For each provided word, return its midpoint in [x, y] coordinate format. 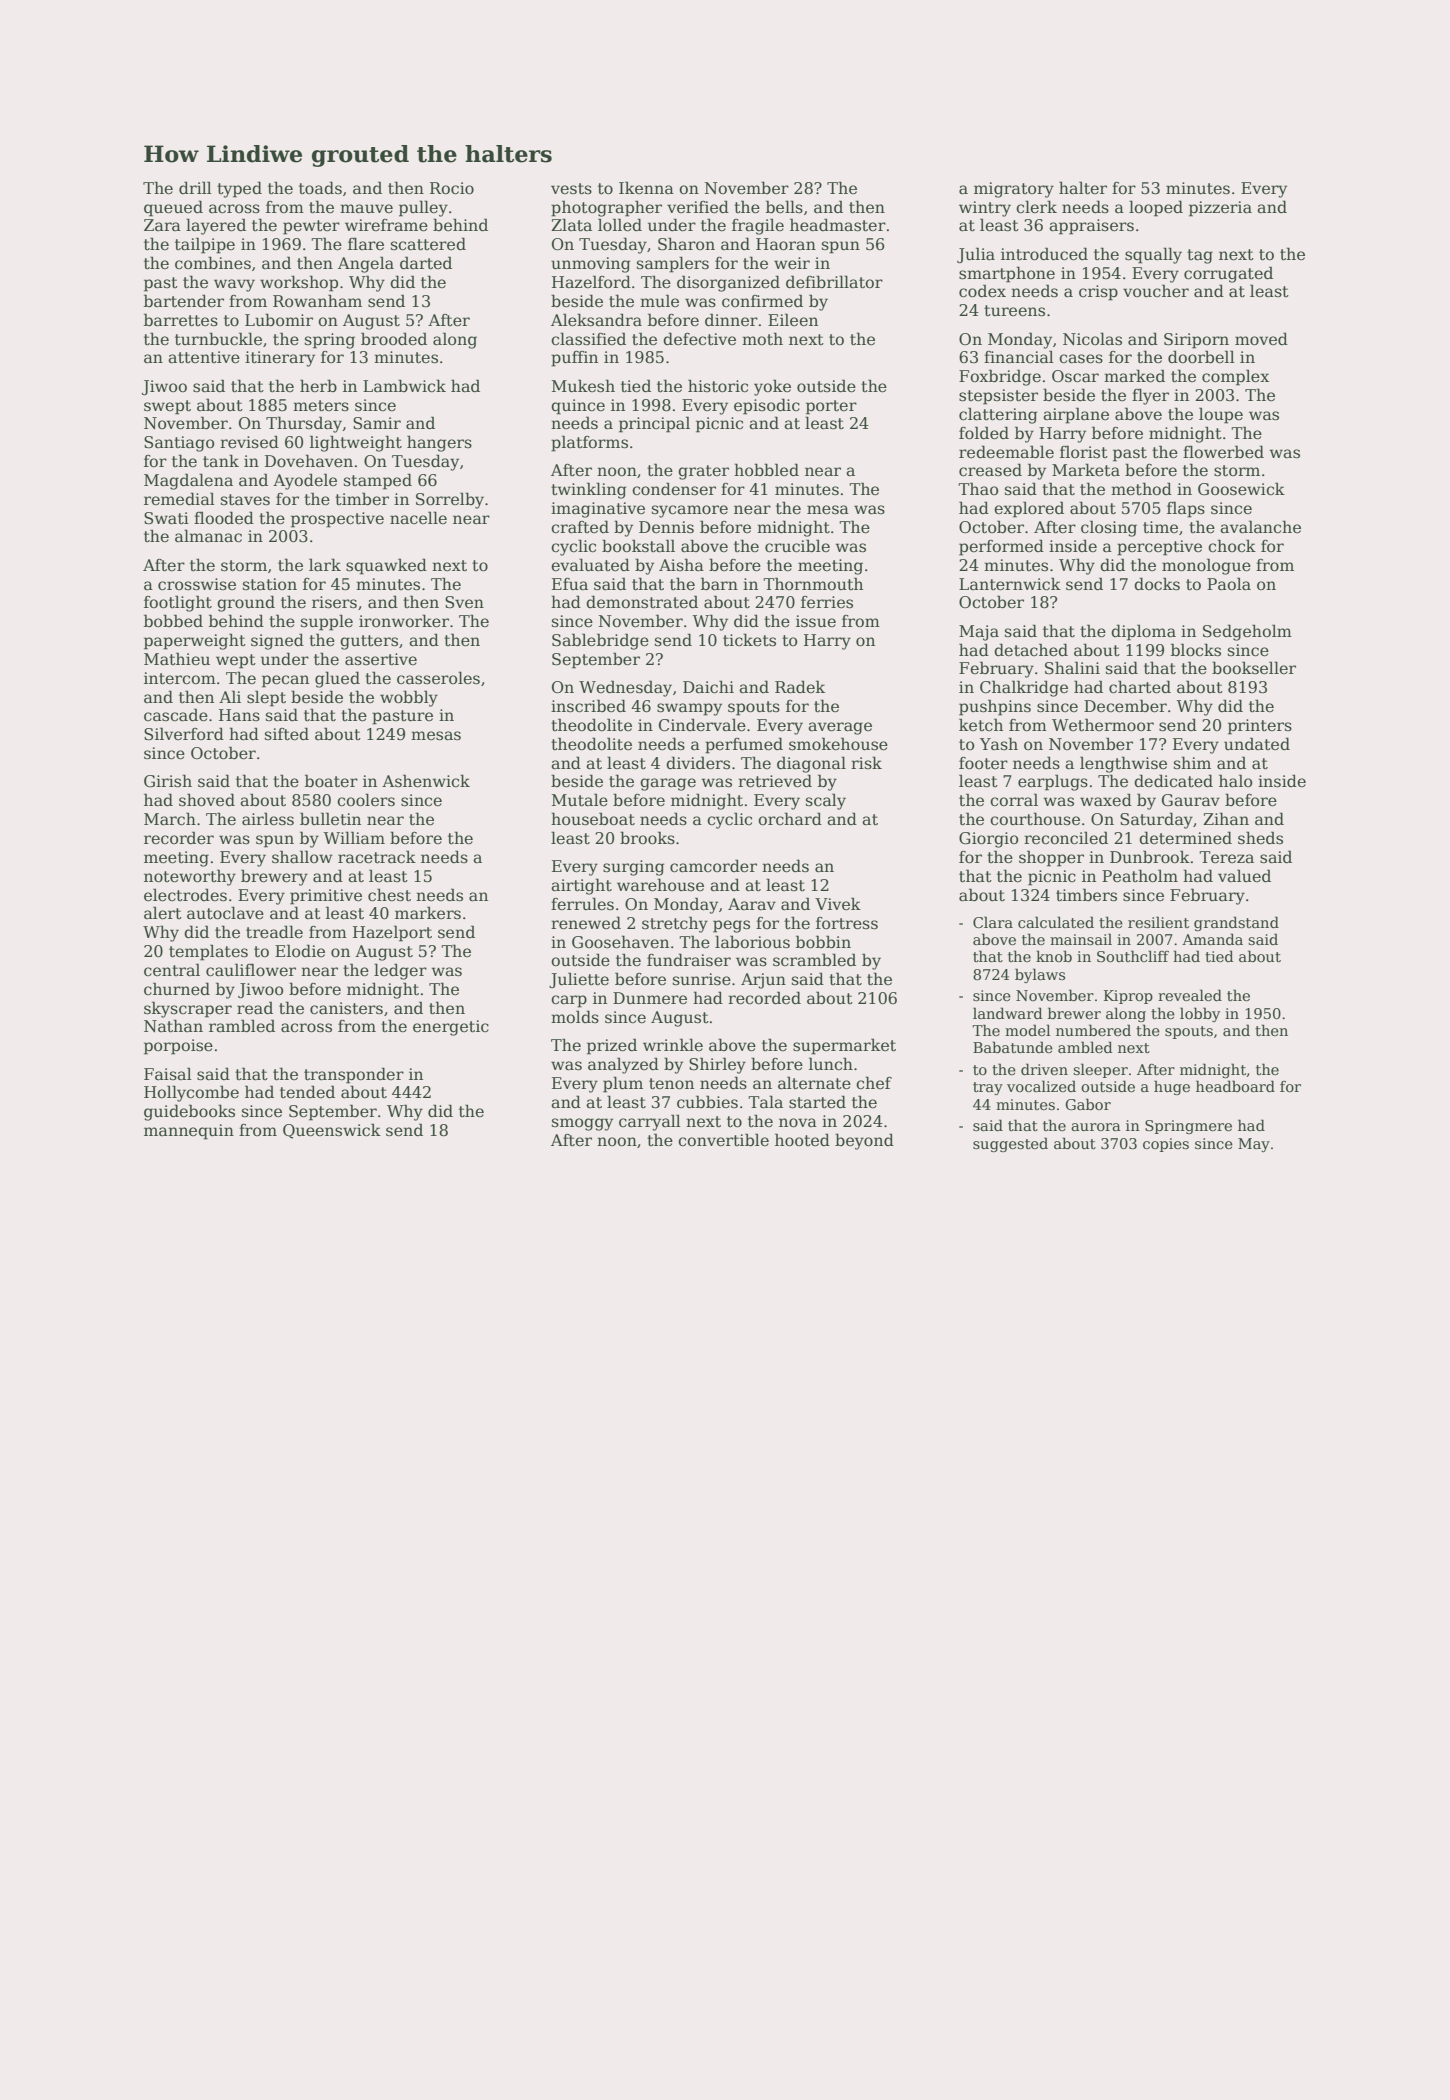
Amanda [1212, 939]
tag [1200, 256]
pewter [311, 227]
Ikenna [646, 187]
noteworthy [190, 877]
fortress [847, 923]
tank [221, 461]
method [1141, 489]
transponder [354, 1075]
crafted [580, 527]
